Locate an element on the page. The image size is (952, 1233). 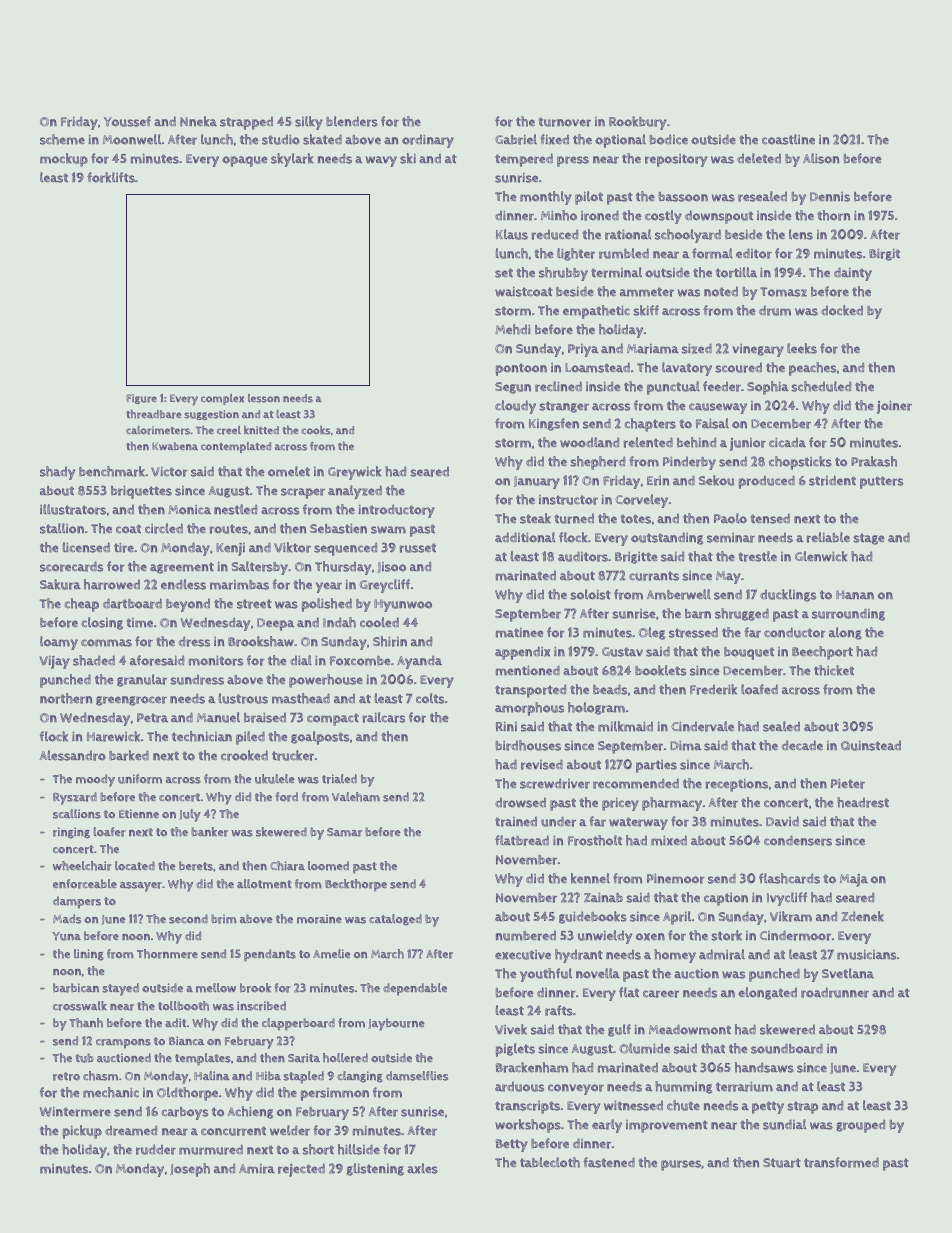
harrowed is located at coordinates (112, 584).
